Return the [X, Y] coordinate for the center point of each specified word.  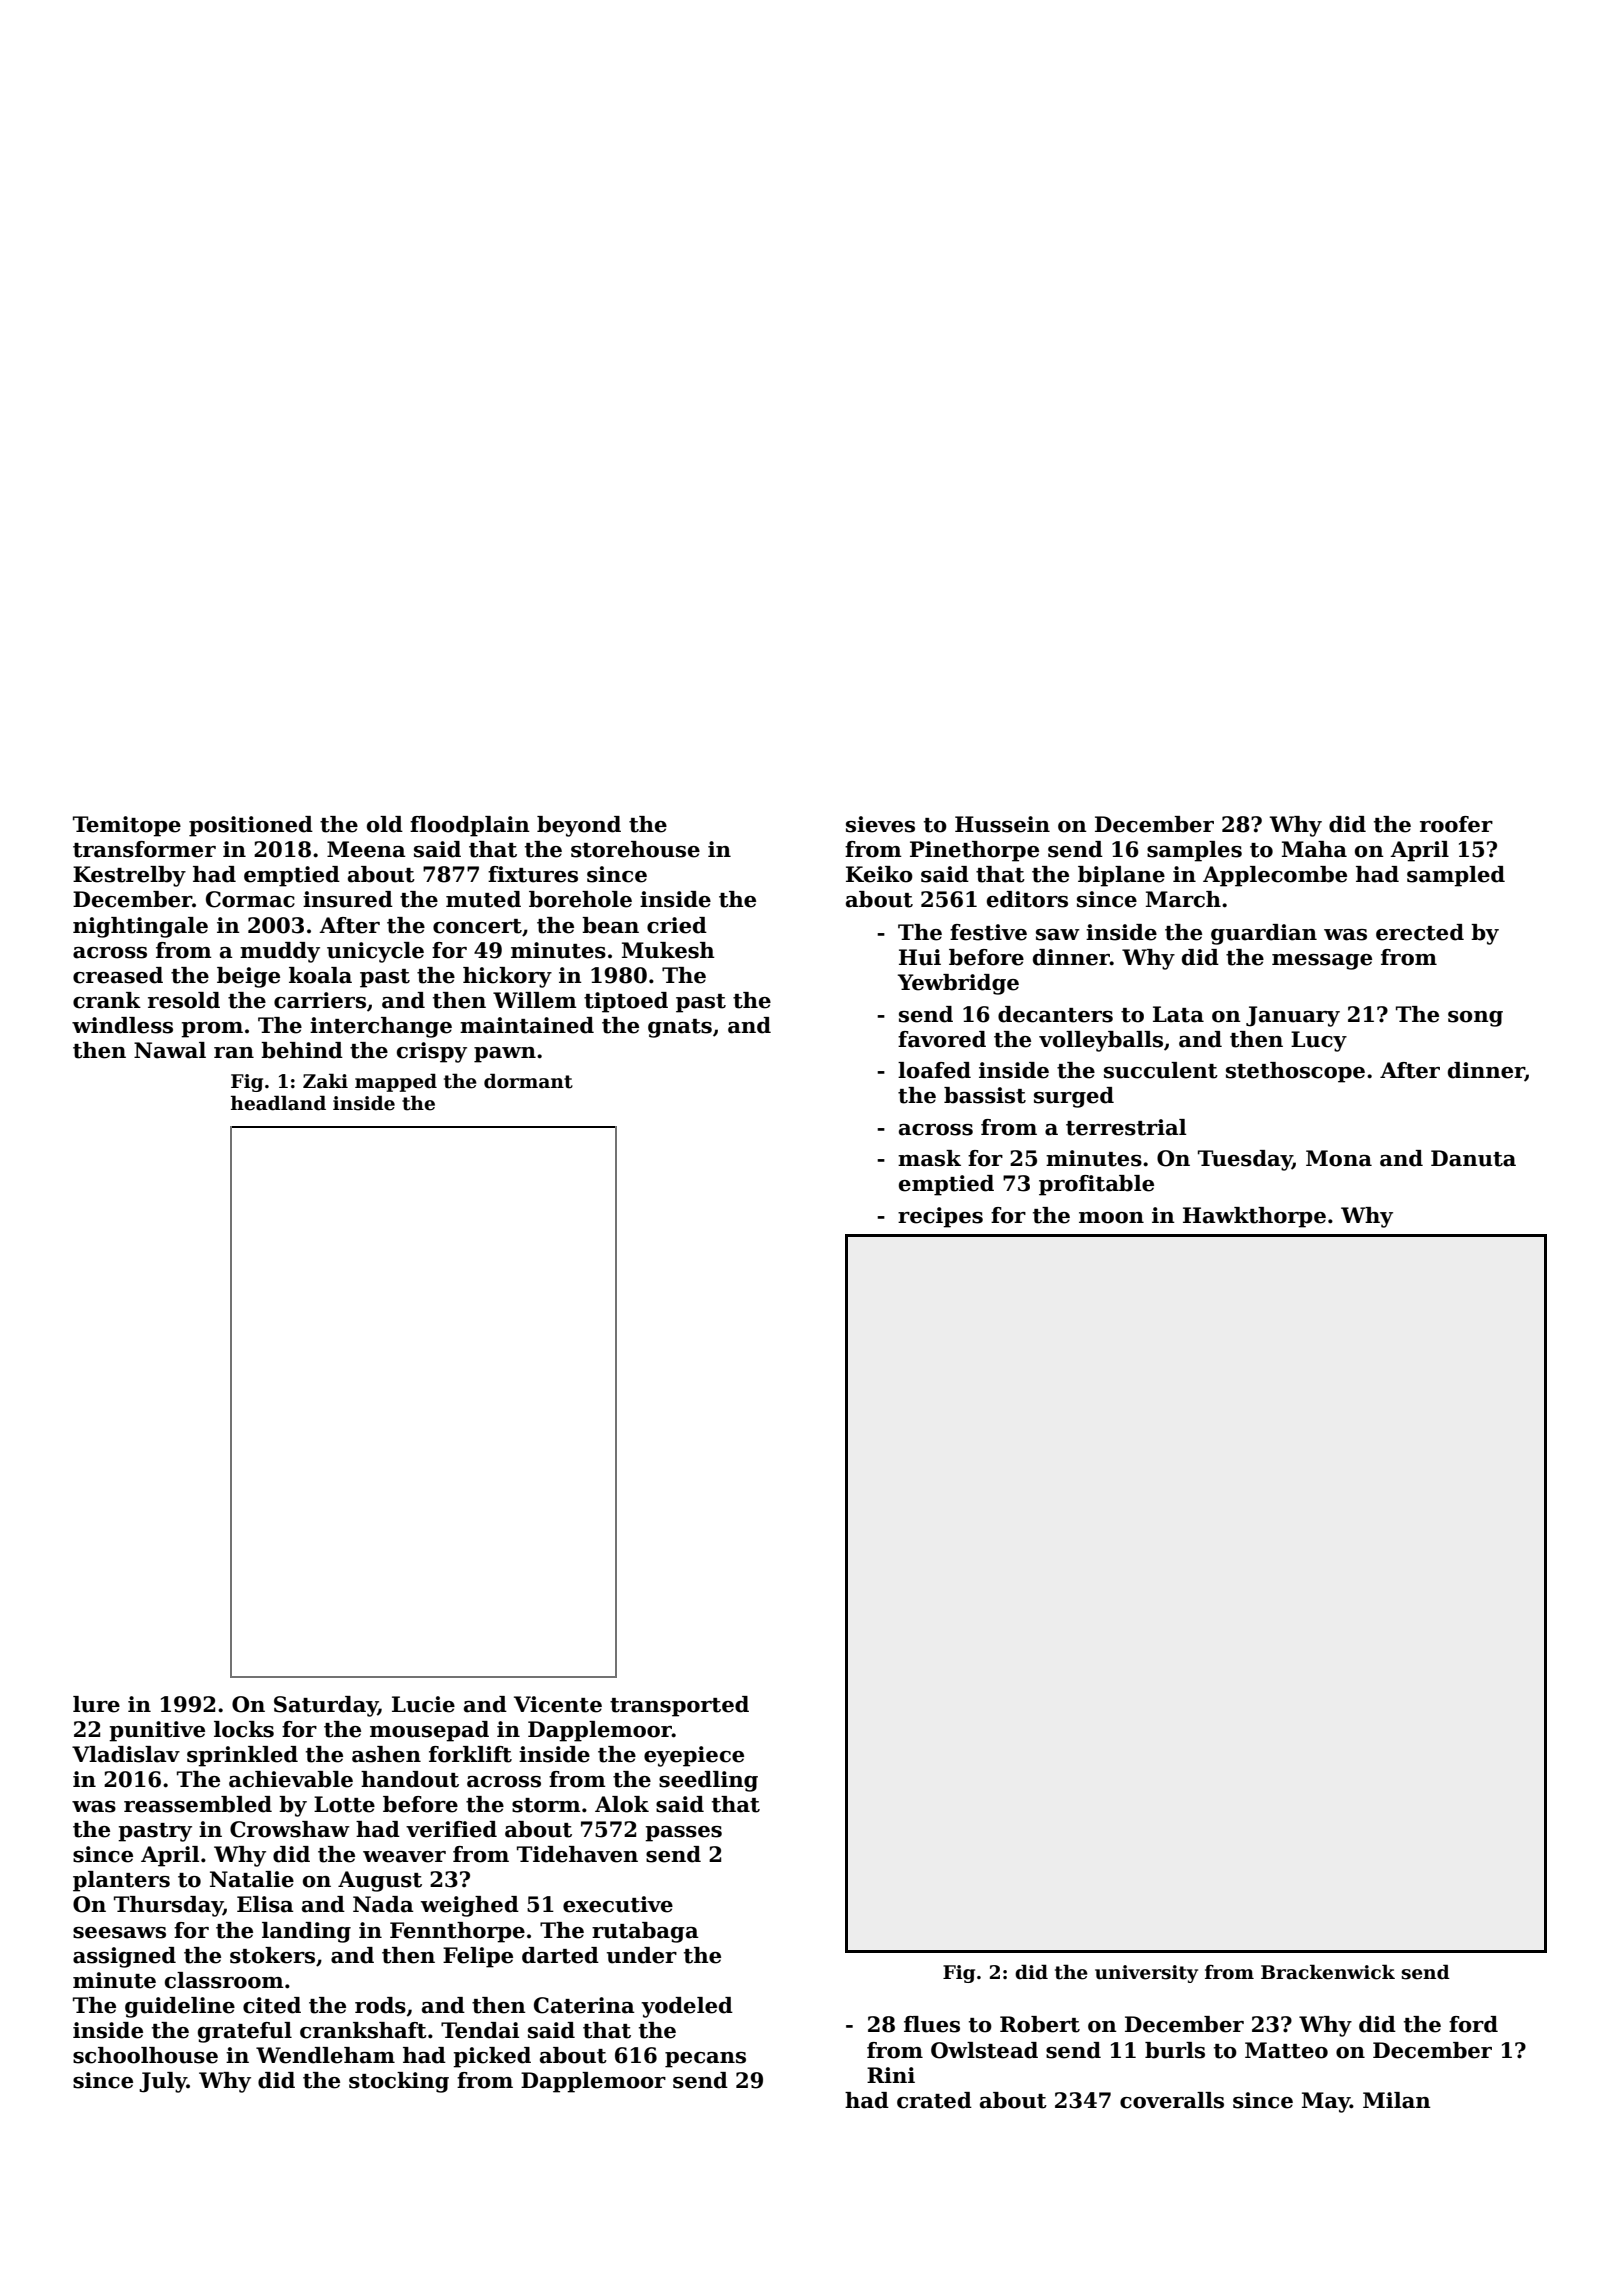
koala [320, 975]
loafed [934, 1070]
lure [96, 1704]
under [642, 1955]
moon [1111, 1218]
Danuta [1473, 1158]
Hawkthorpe [1254, 1217]
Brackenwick [1328, 1972]
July [163, 2082]
